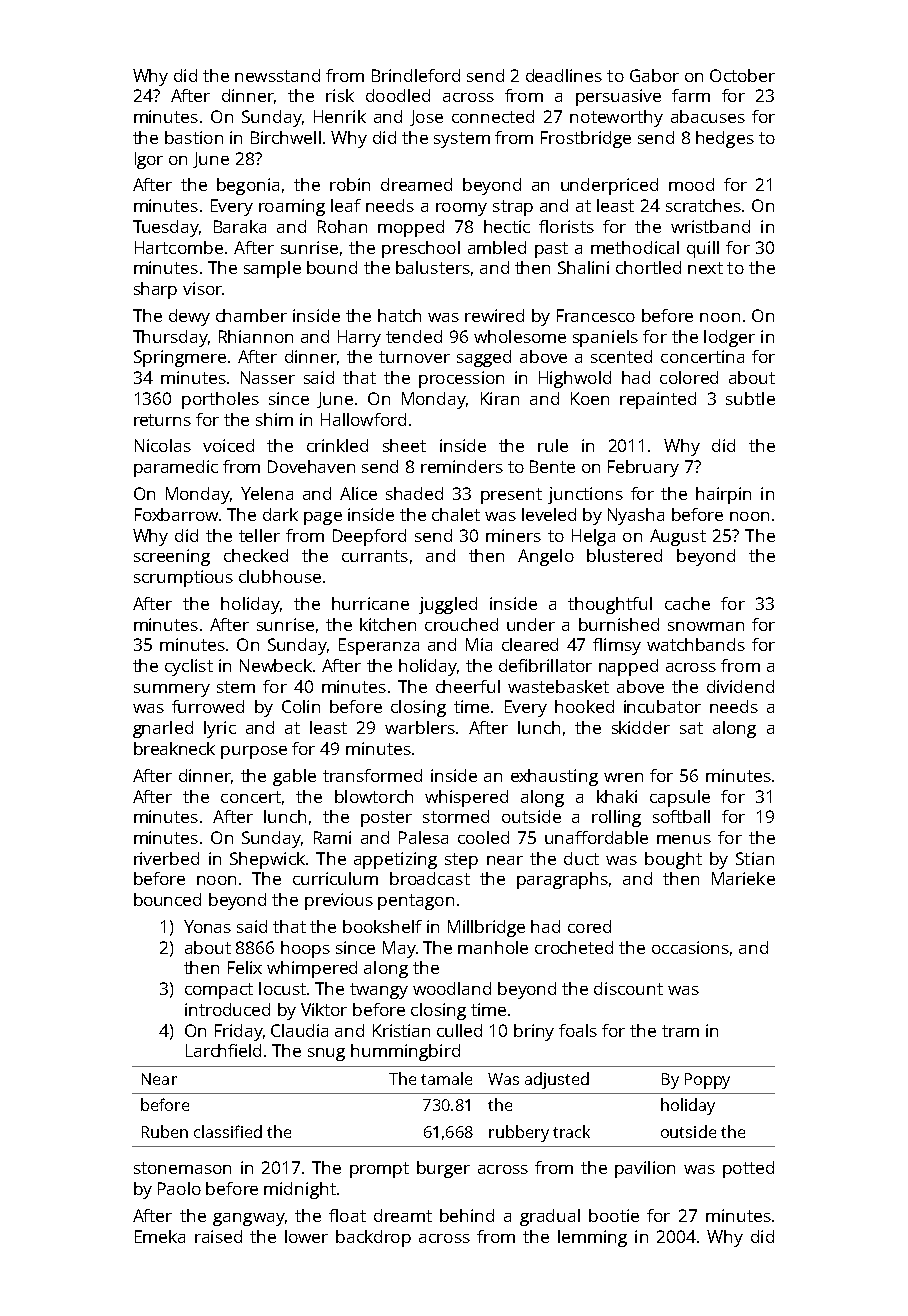 Image resolution: width=908 pixels, height=1316 pixels. Describe the element at coordinates (399, 315) in the document. I see `hatch` at that location.
